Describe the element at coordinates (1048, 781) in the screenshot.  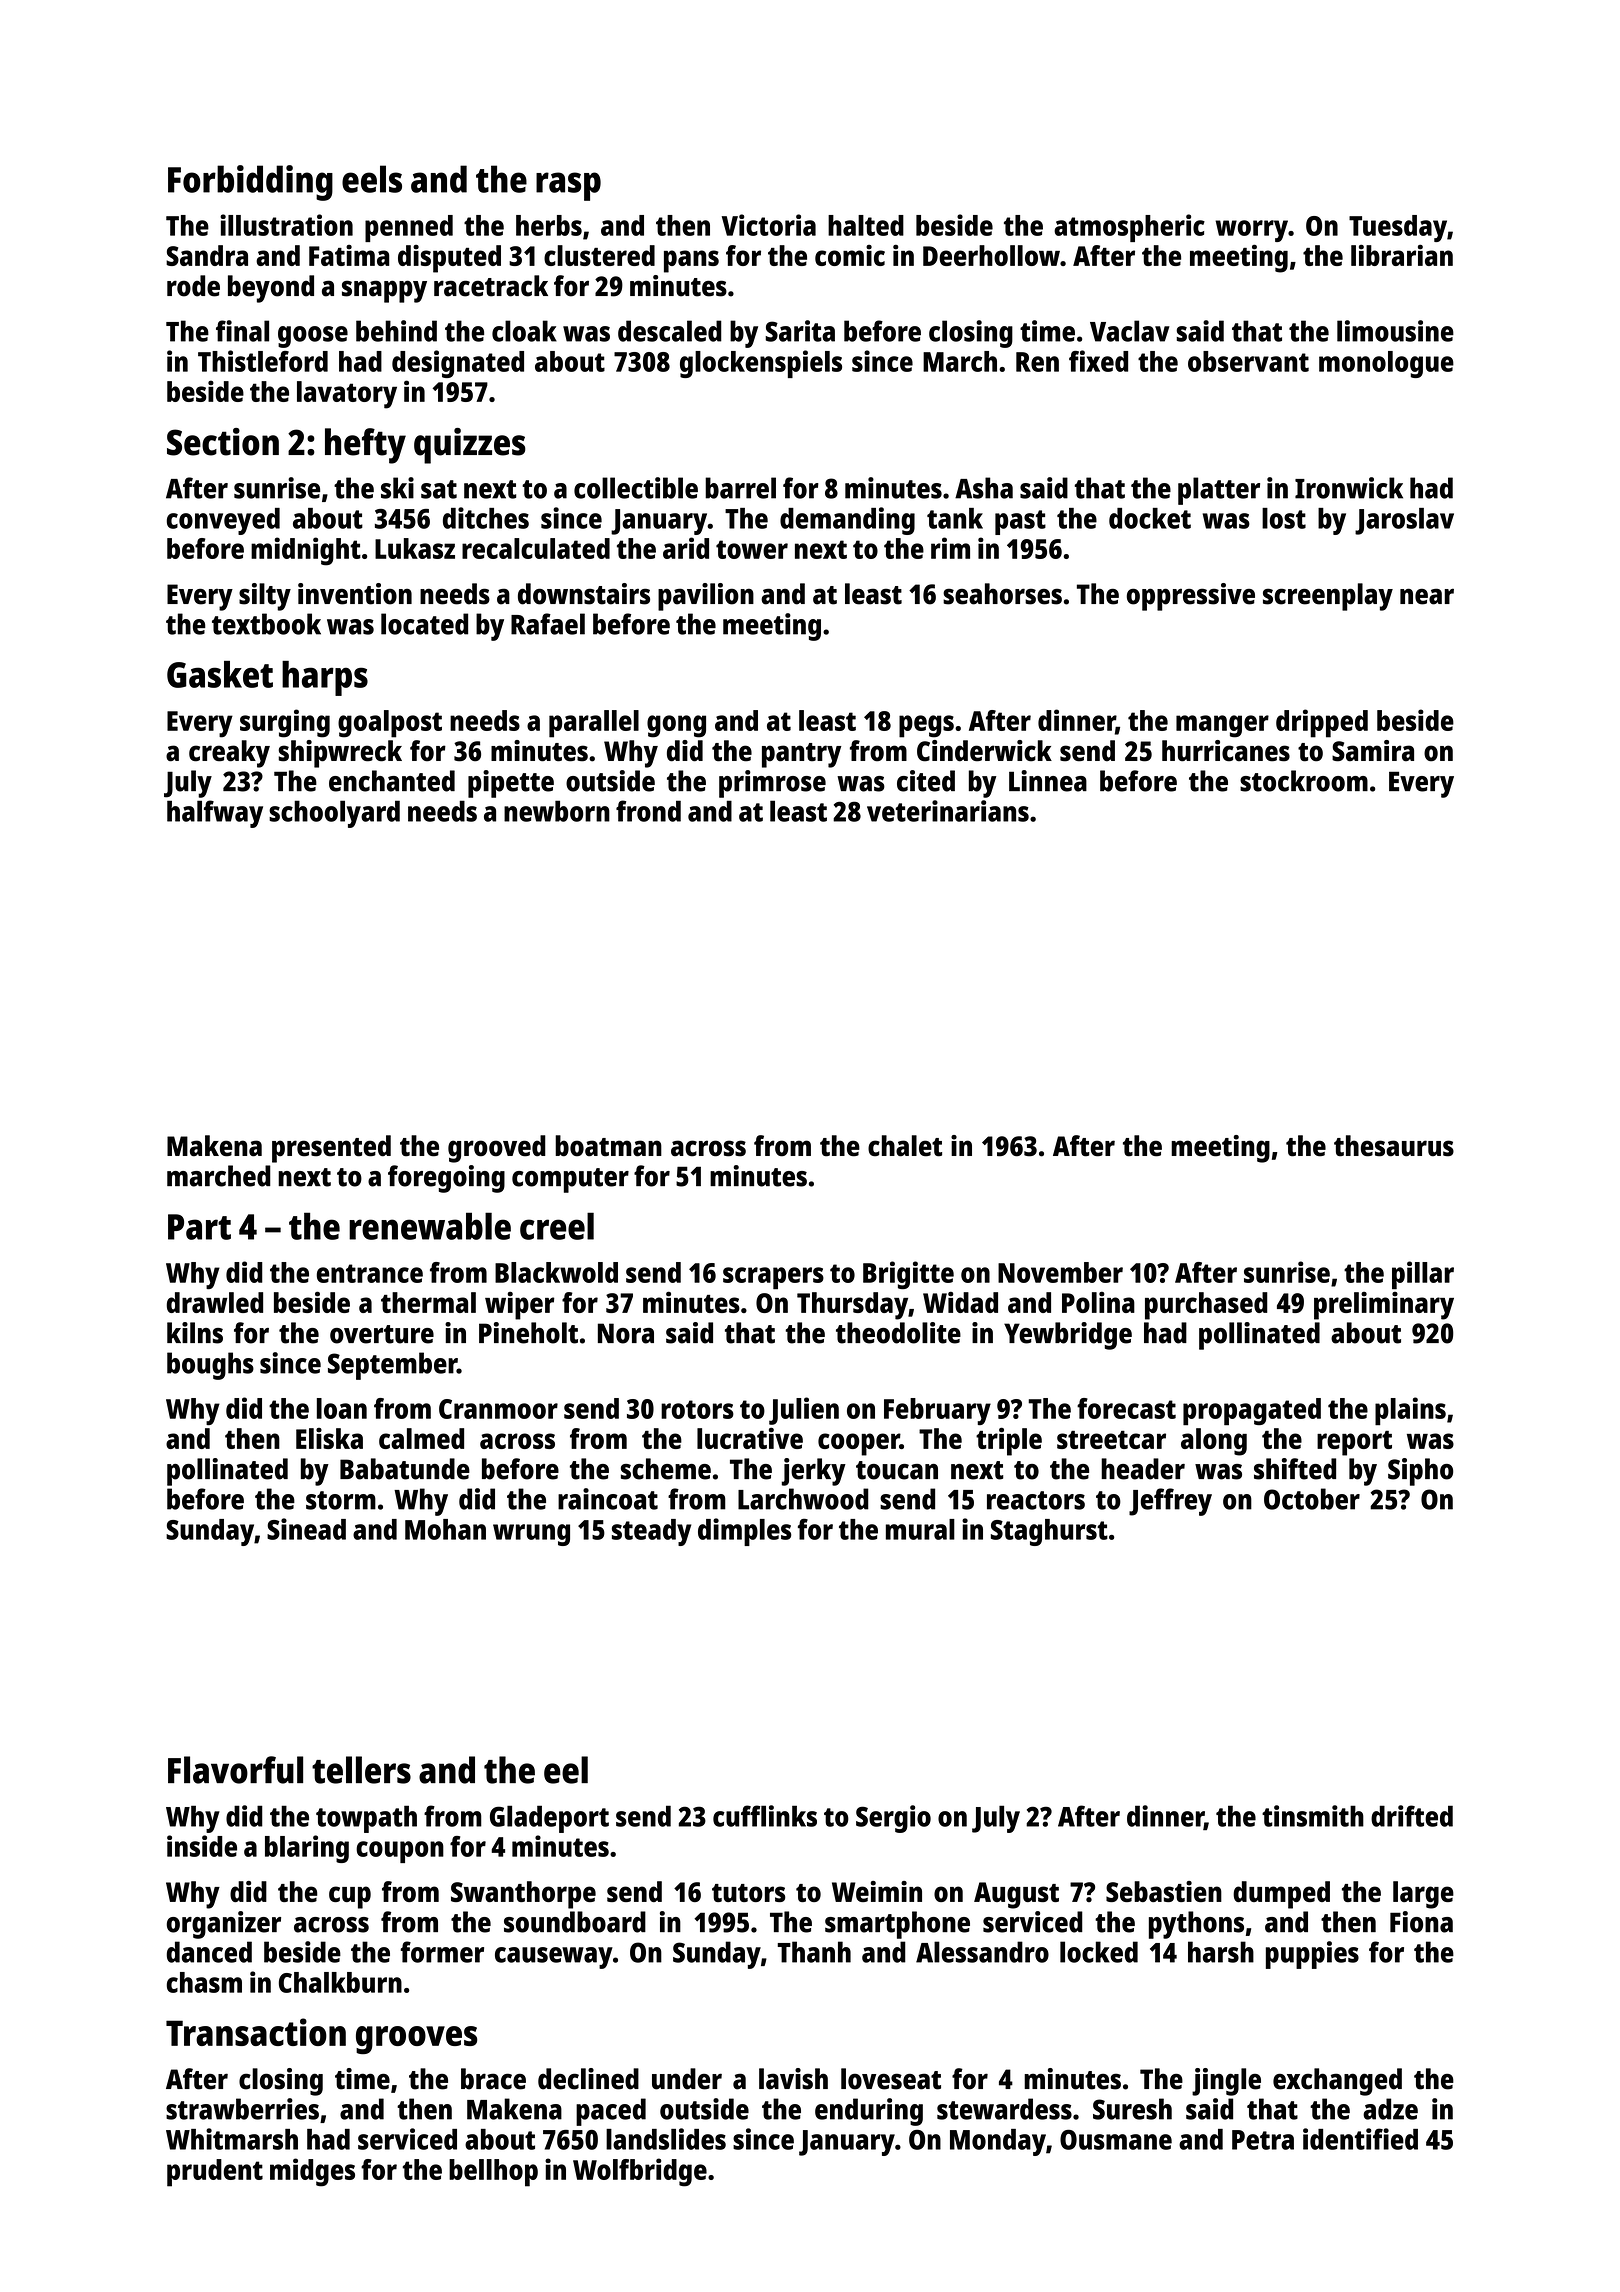
I see `Linnea` at that location.
